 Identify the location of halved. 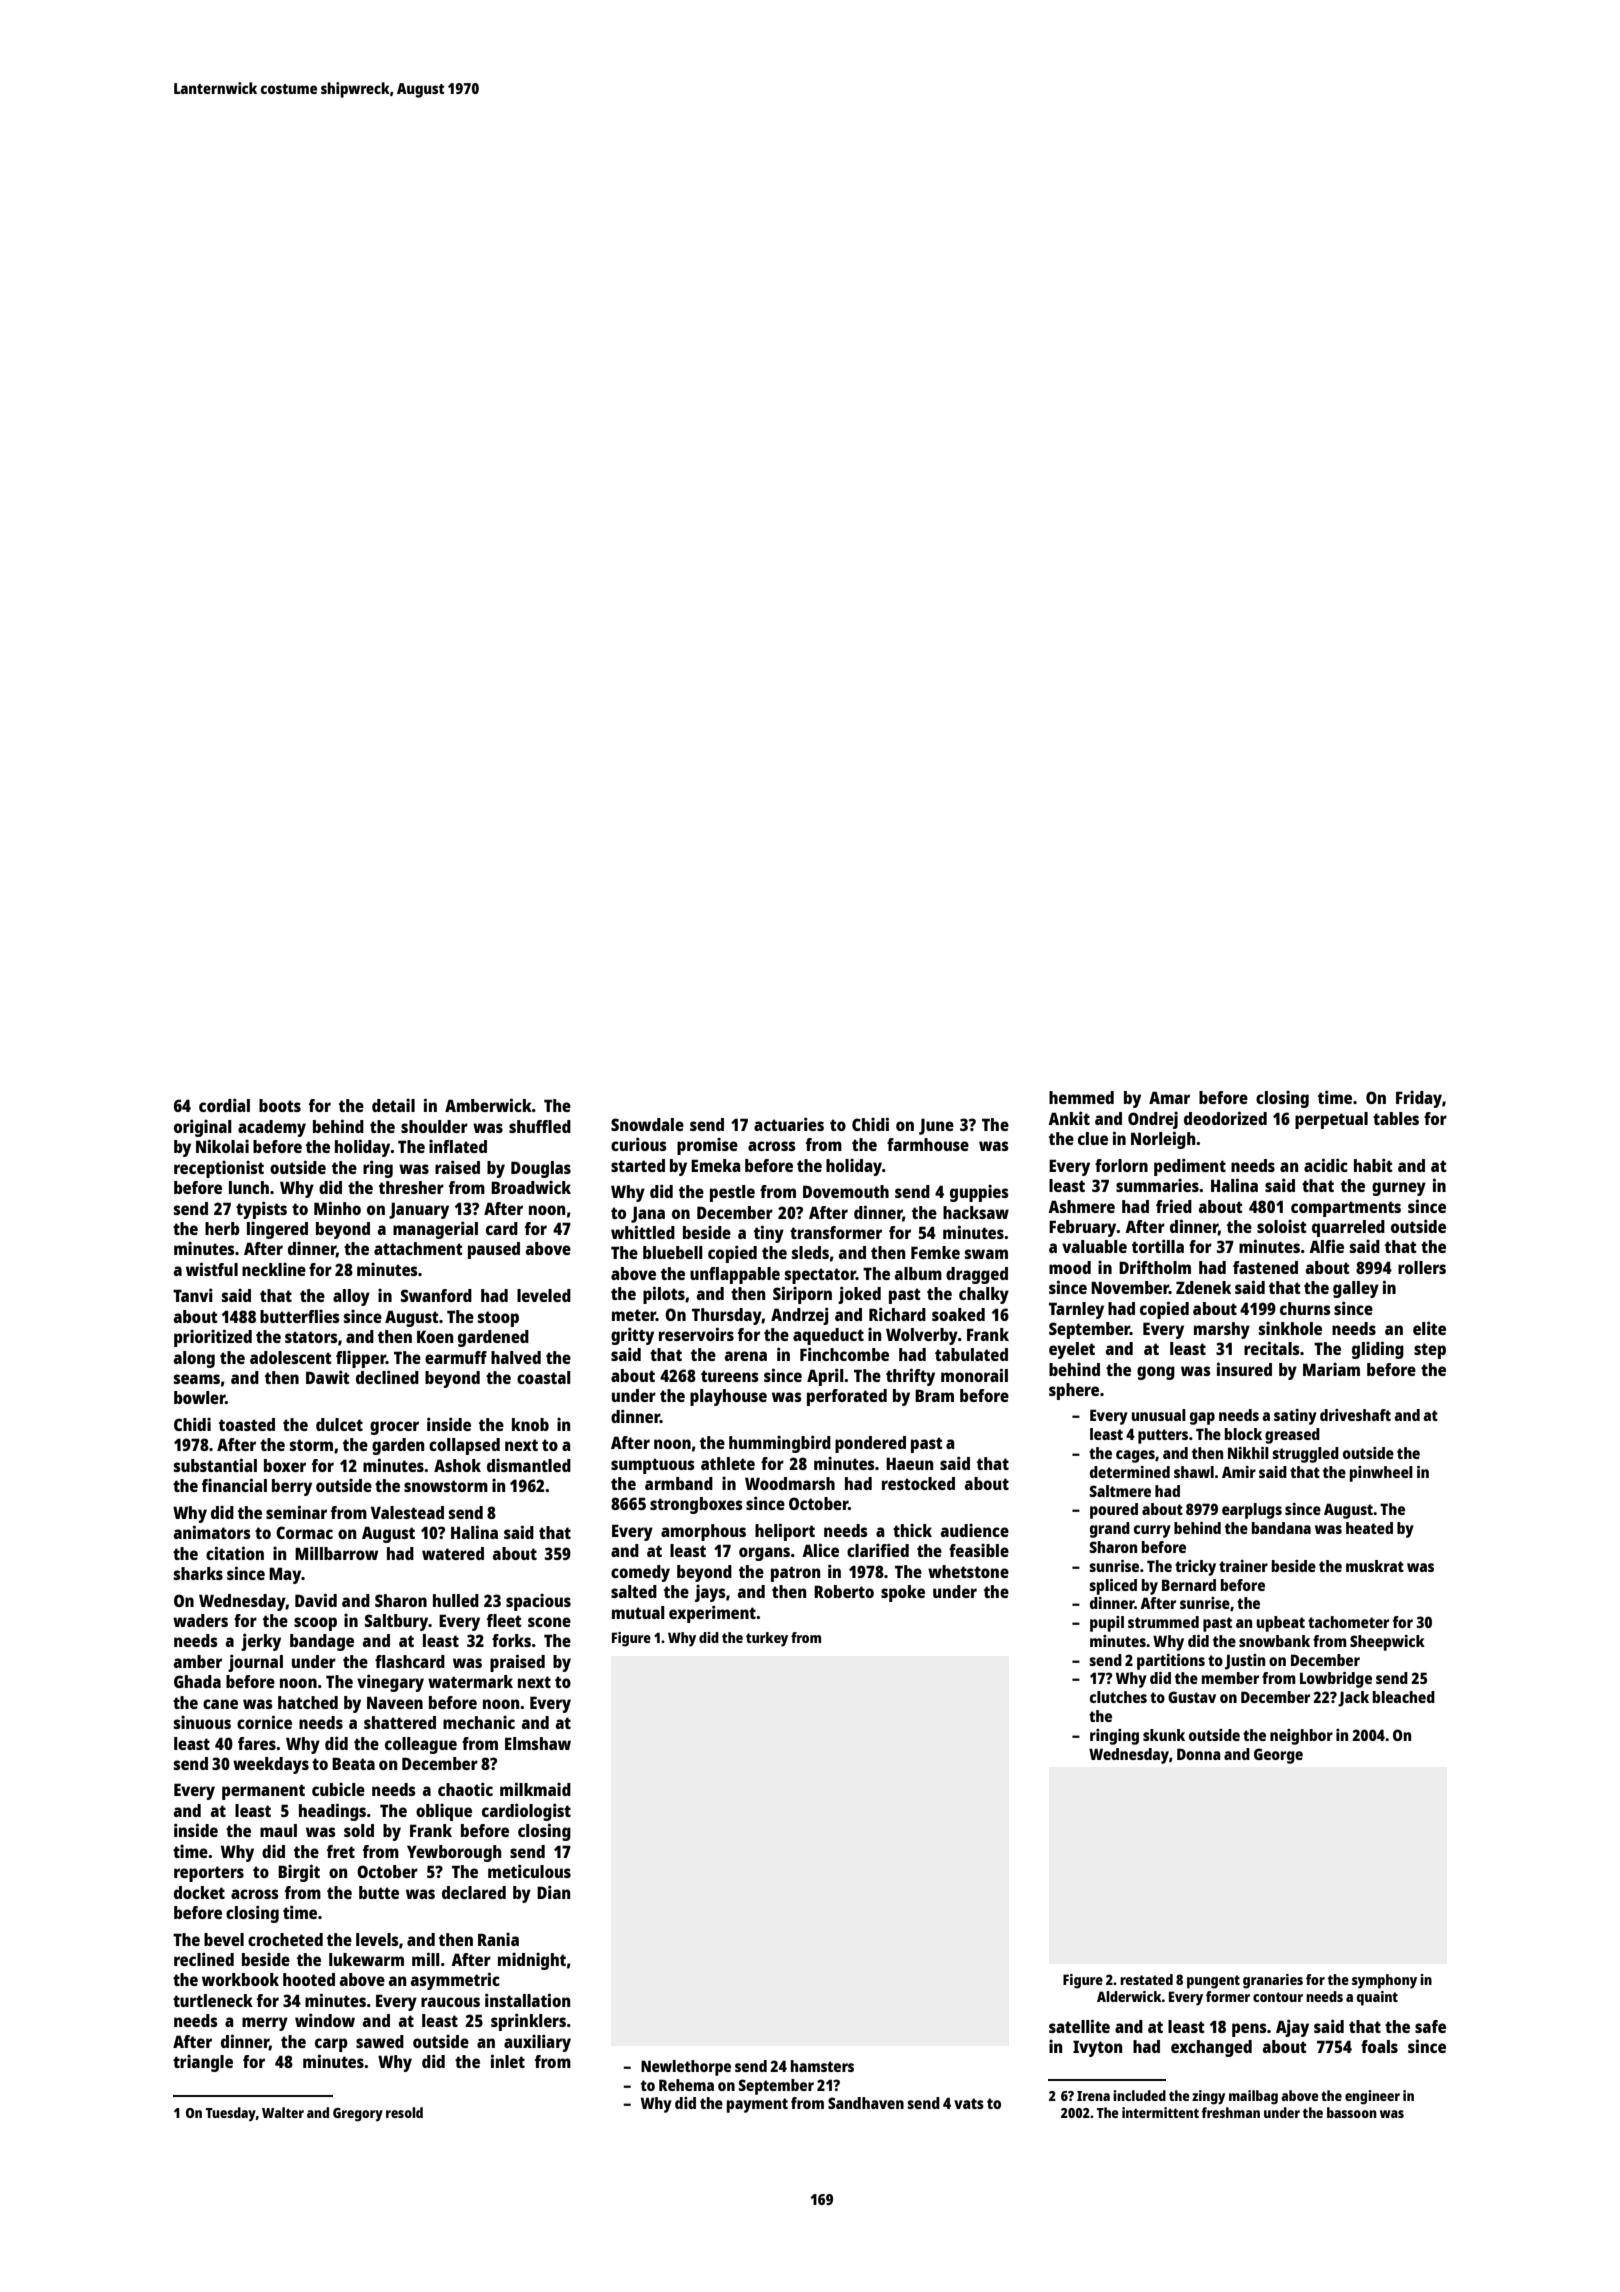
(516, 1357).
